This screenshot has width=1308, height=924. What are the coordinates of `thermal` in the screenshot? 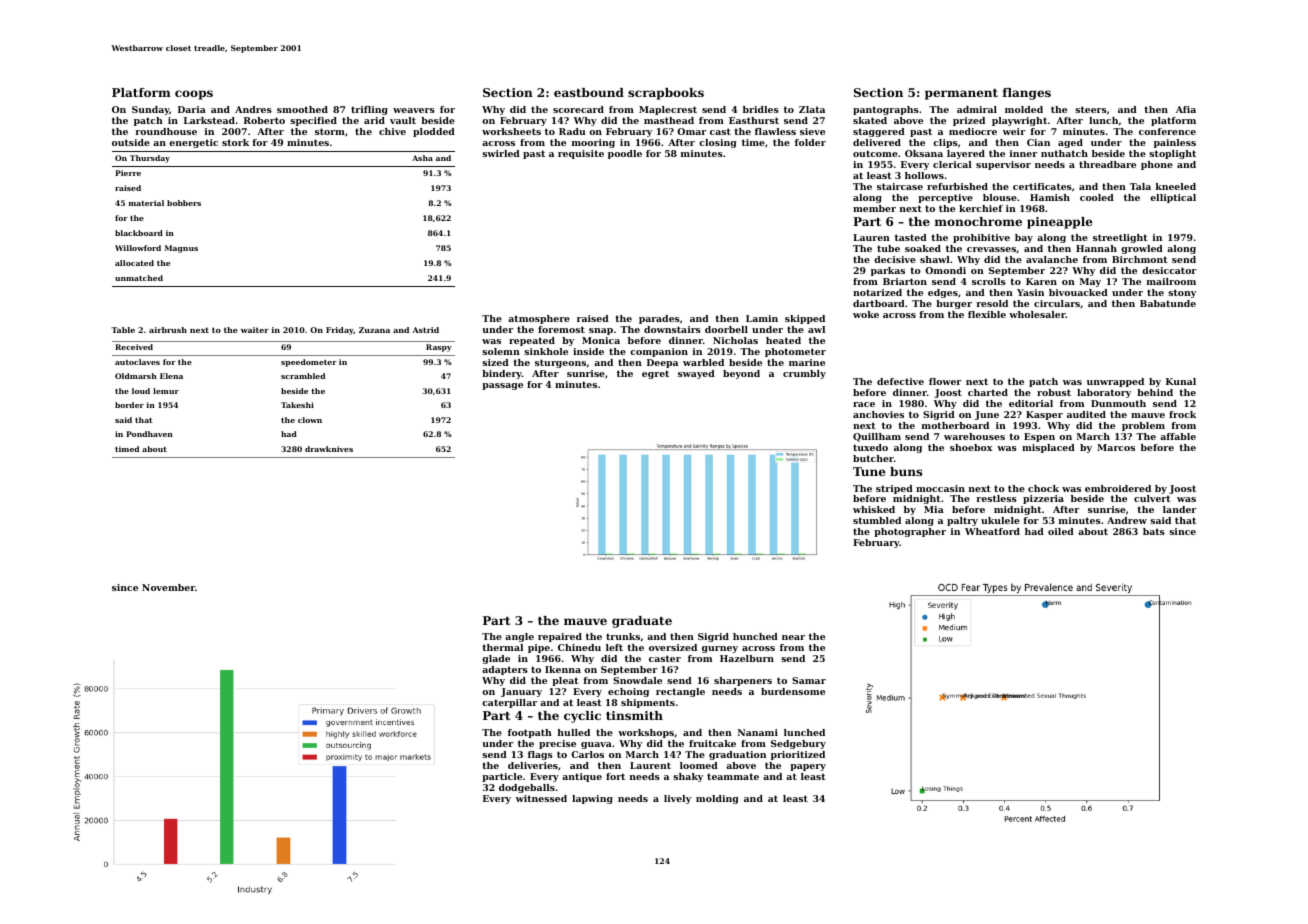 It's located at (502, 647).
